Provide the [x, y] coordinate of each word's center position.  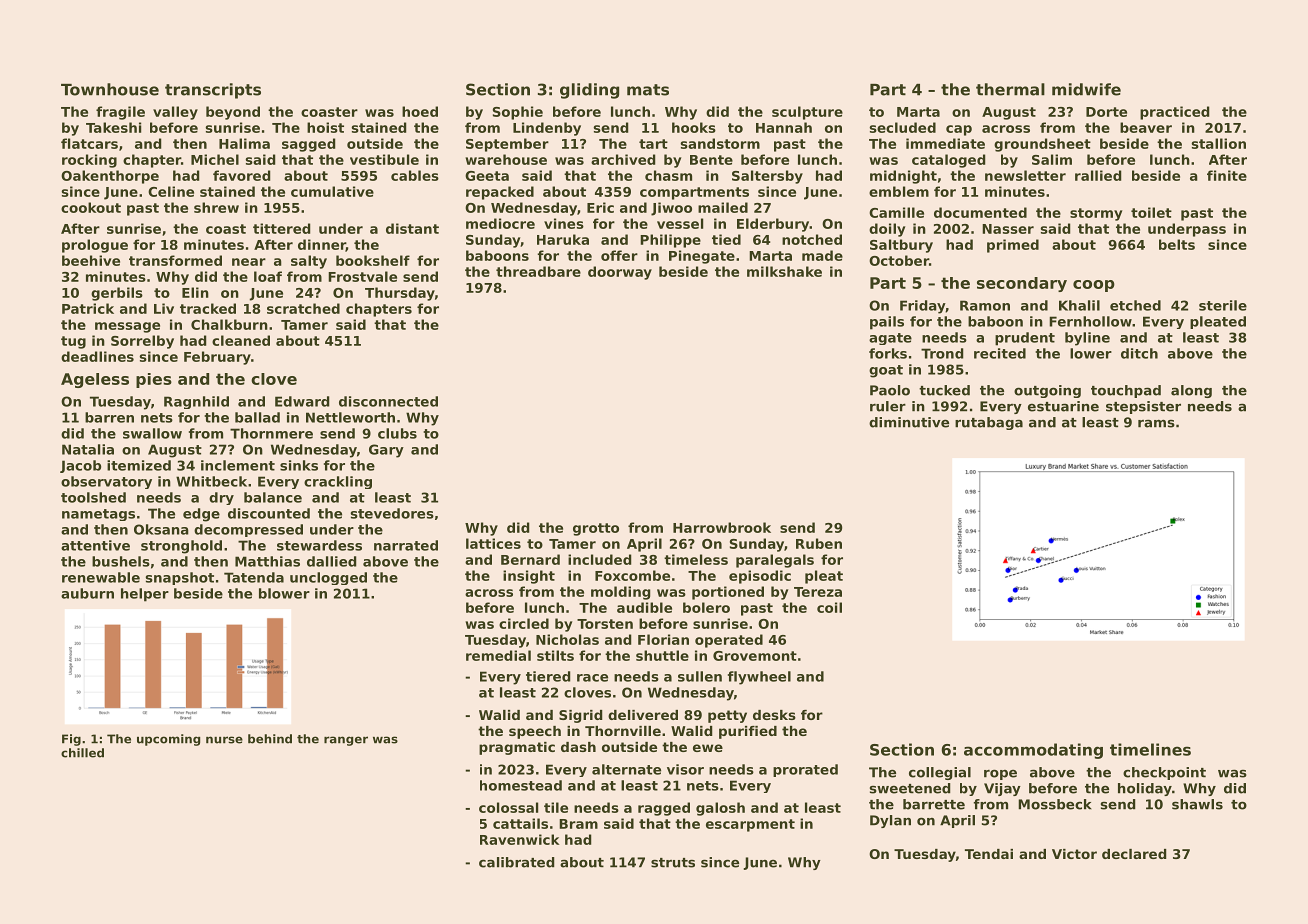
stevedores [392, 513]
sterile [1223, 305]
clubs [397, 433]
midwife [1086, 89]
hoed [420, 111]
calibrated [517, 862]
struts [673, 863]
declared [1134, 854]
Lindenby [547, 129]
